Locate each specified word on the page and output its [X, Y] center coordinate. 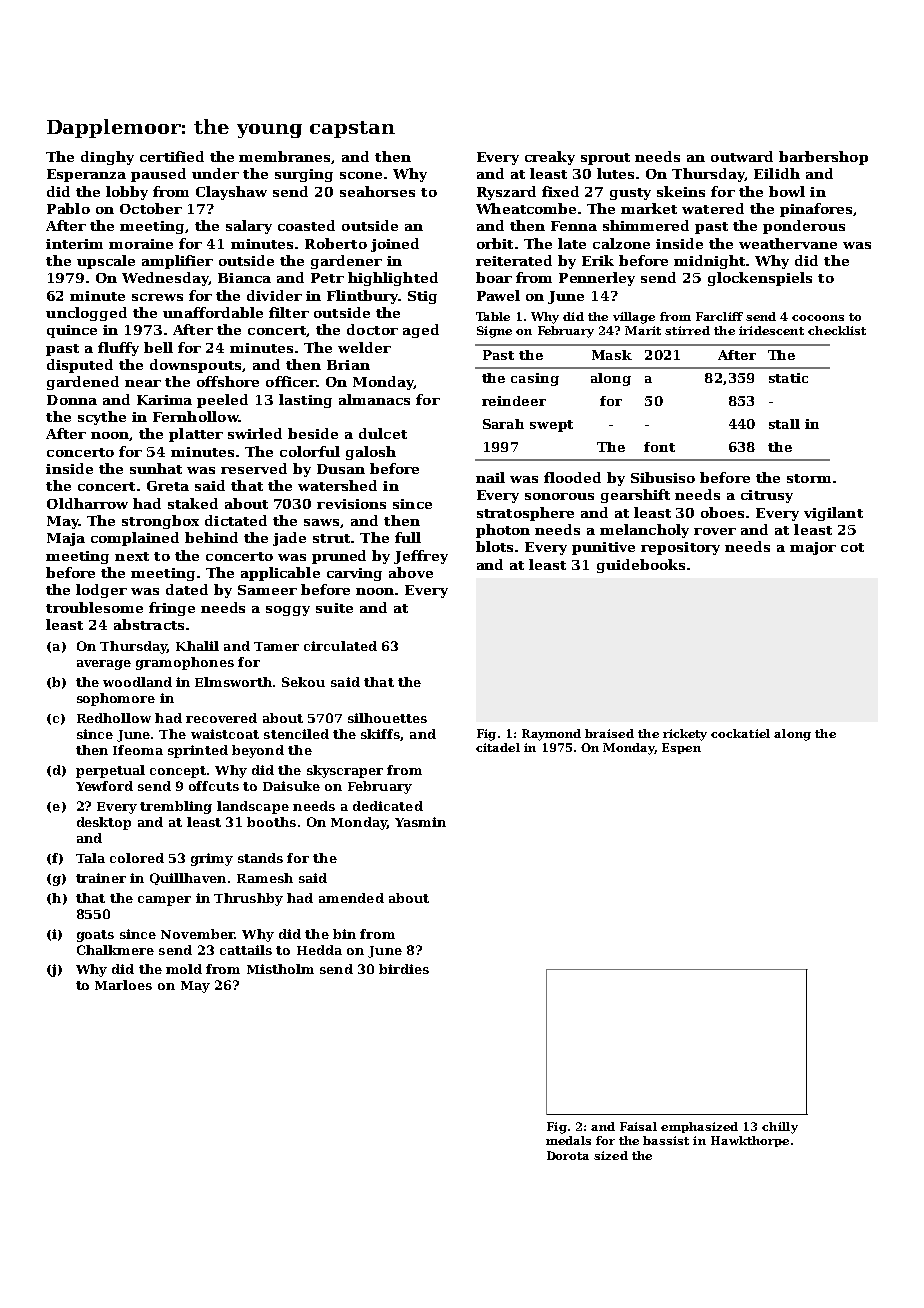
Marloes [123, 985]
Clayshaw [231, 193]
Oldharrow [87, 503]
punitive [603, 548]
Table [493, 316]
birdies [404, 969]
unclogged [86, 314]
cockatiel [740, 733]
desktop [104, 823]
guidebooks [641, 566]
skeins [681, 191]
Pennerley [597, 279]
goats [95, 936]
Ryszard [506, 193]
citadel [498, 747]
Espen [681, 748]
